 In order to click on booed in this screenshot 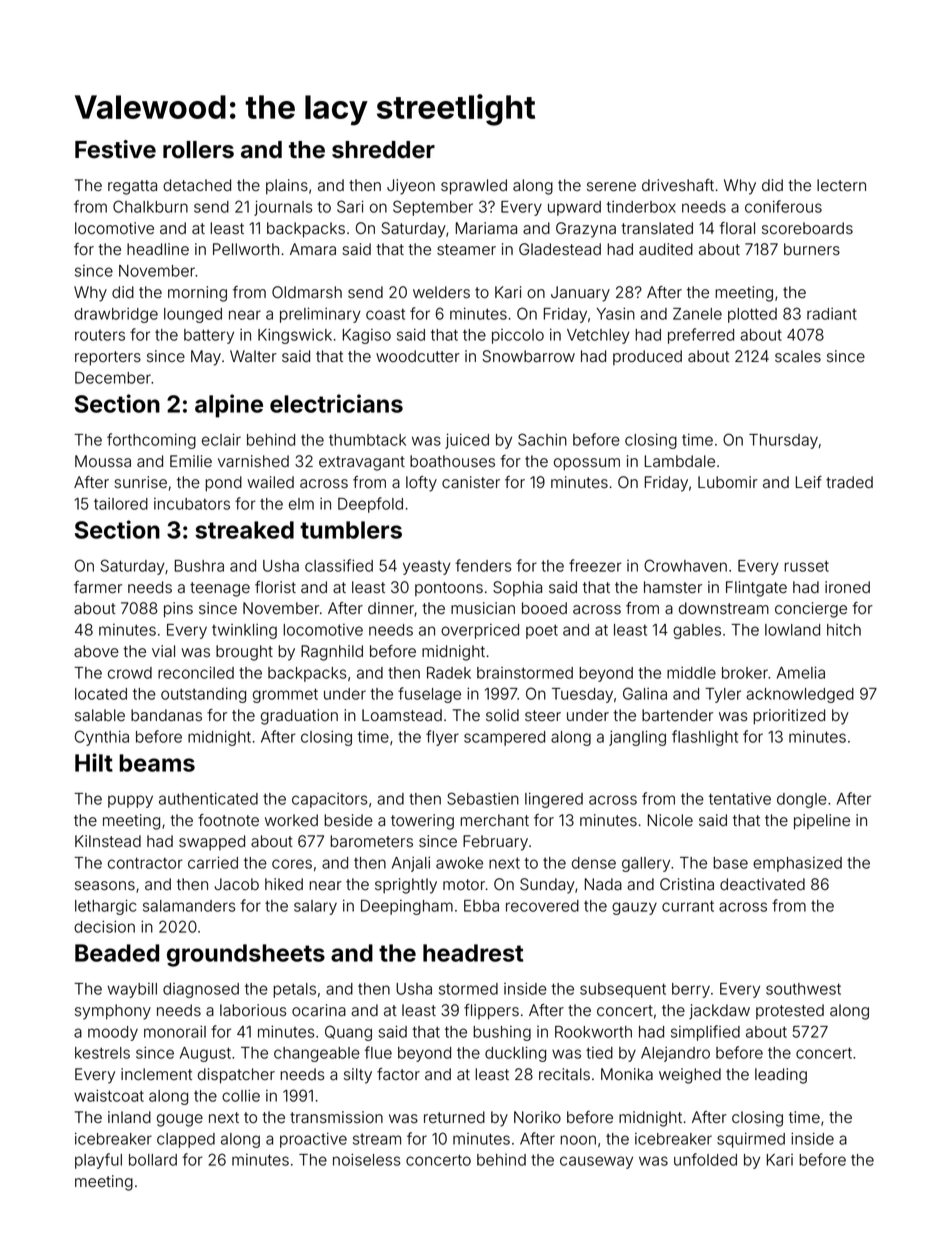, I will do `click(544, 608)`.
